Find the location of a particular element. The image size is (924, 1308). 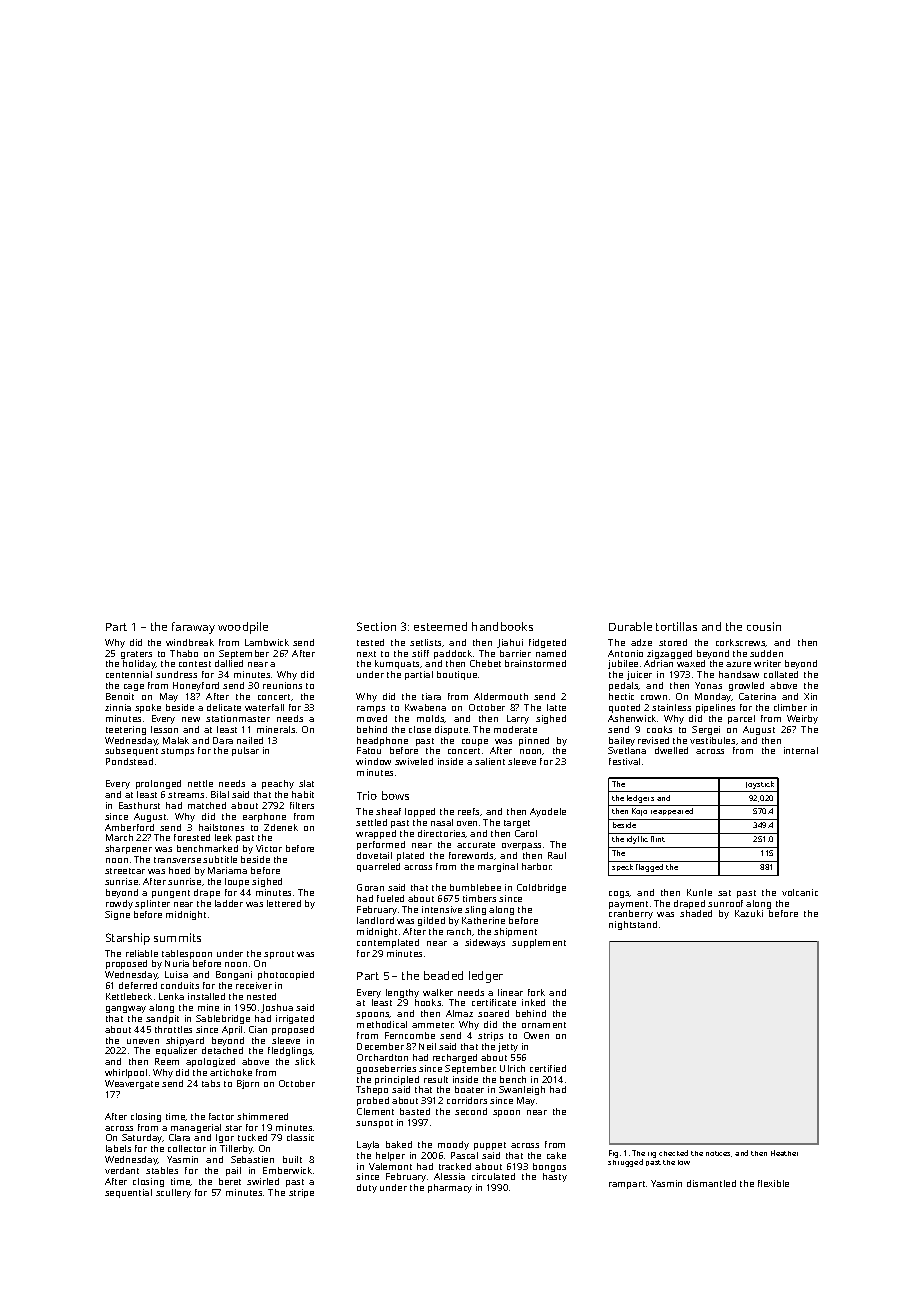

flexible is located at coordinates (773, 1183).
